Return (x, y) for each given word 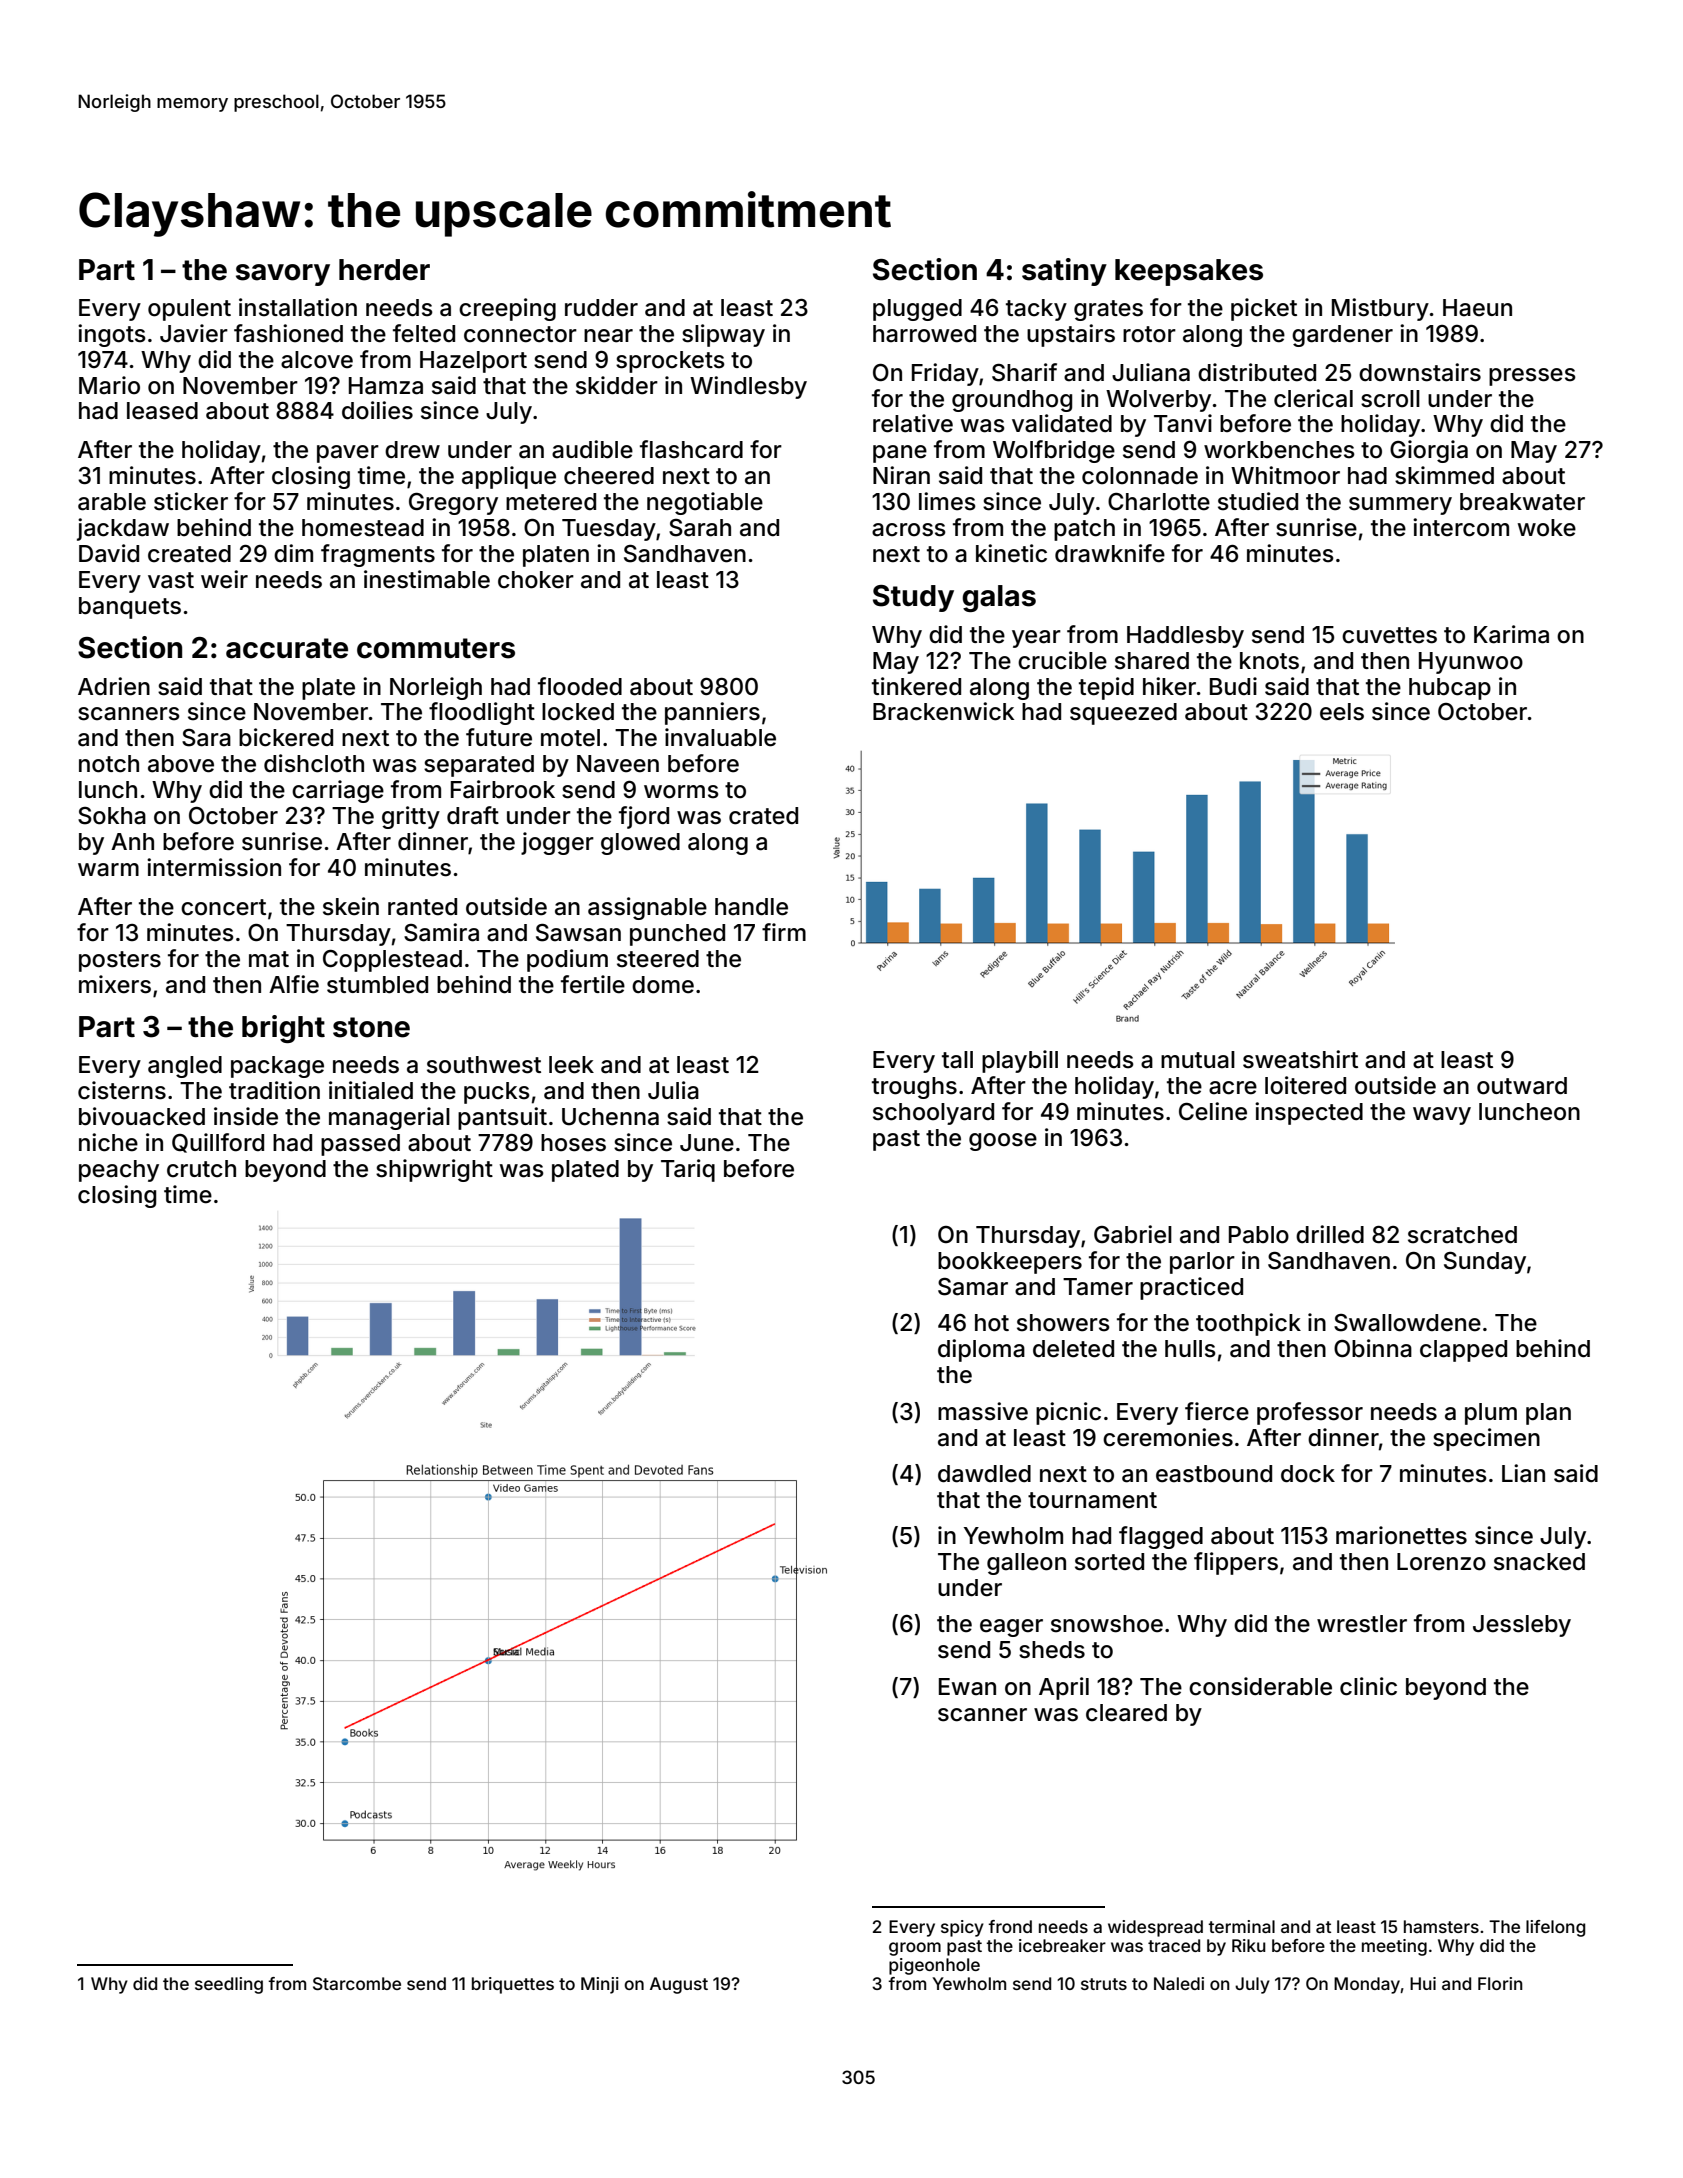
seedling (229, 1985)
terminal (1241, 1926)
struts (1104, 1984)
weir (224, 579)
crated (763, 816)
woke (1547, 528)
